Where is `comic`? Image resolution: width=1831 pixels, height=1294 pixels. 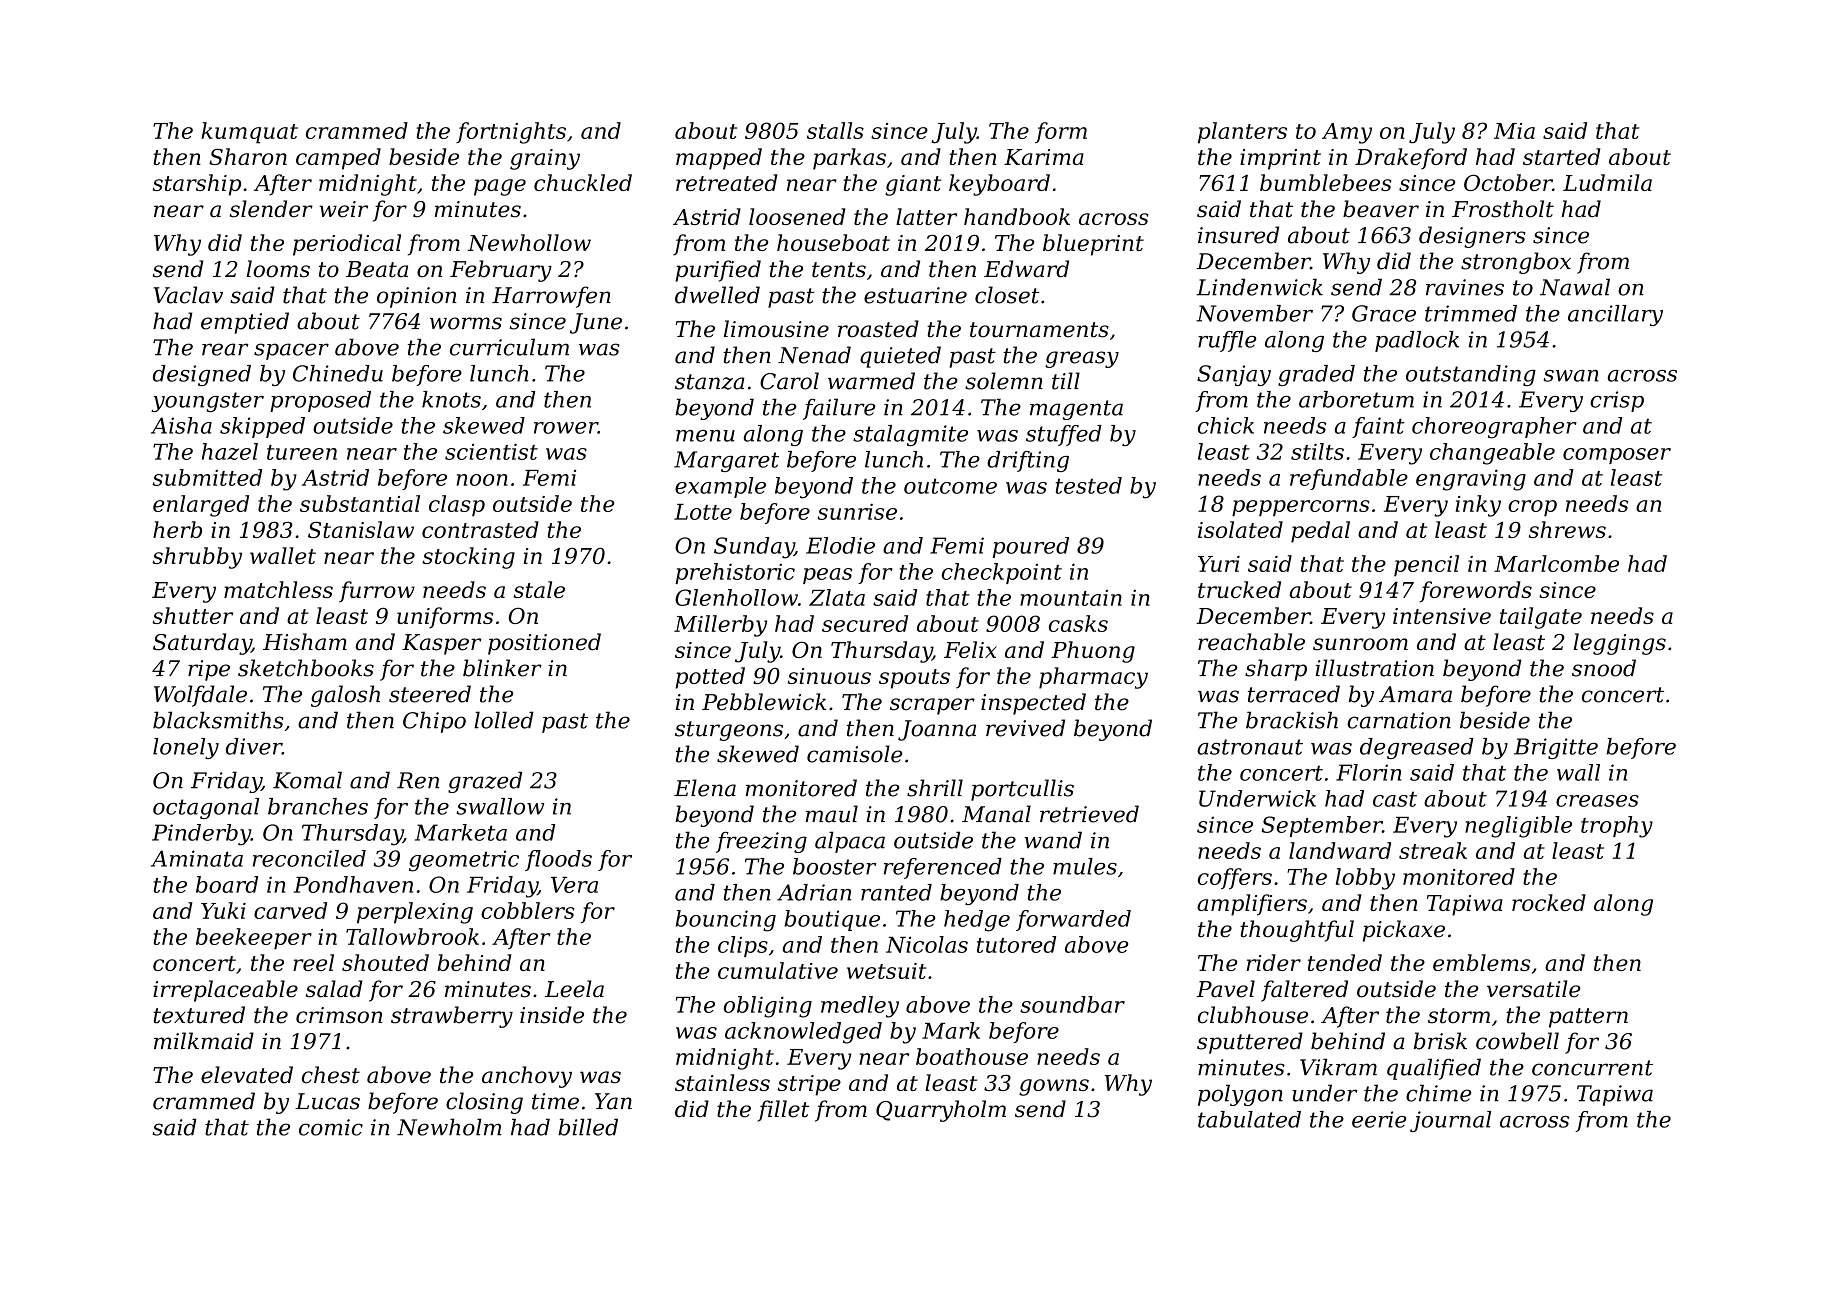 comic is located at coordinates (331, 1127).
